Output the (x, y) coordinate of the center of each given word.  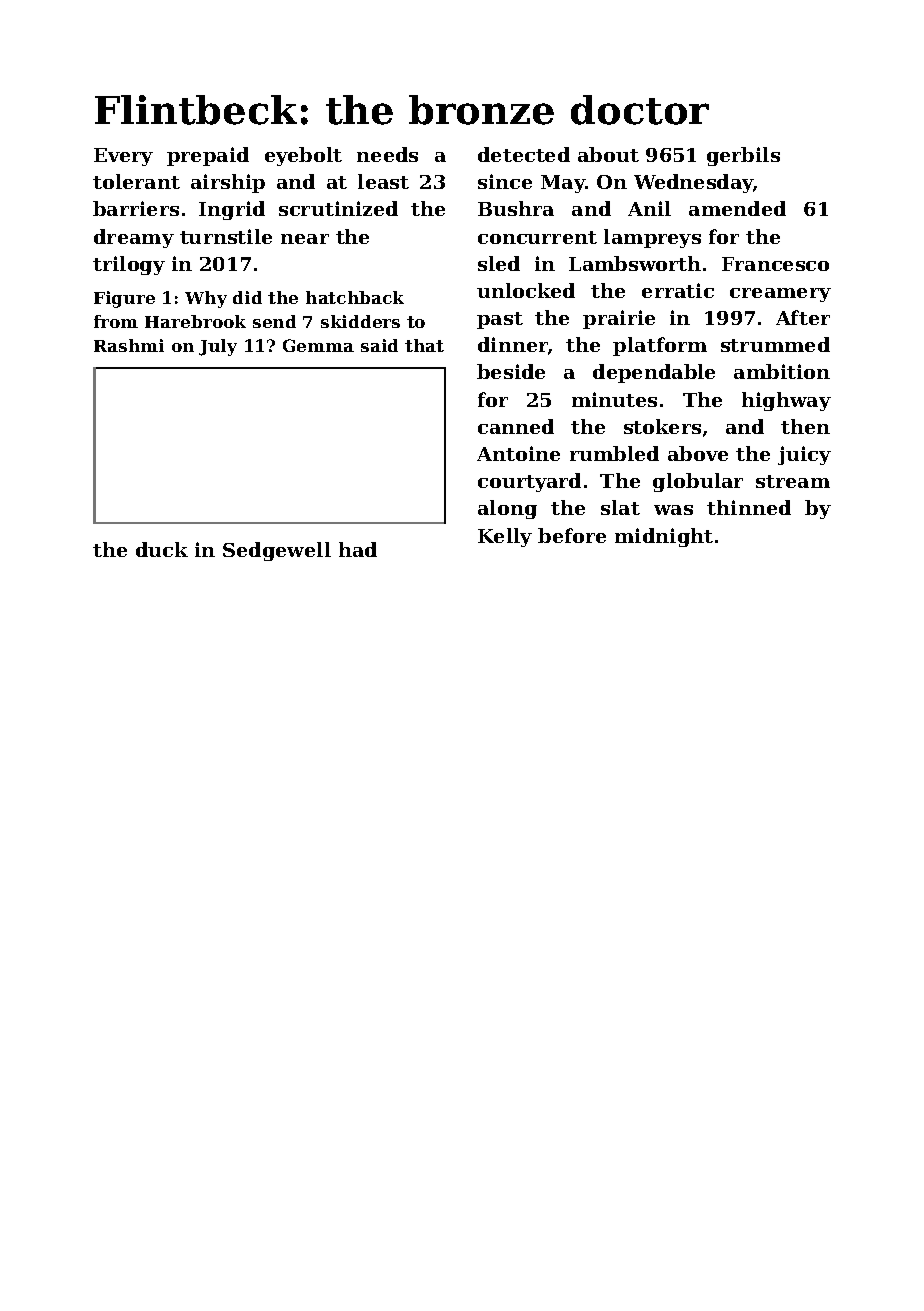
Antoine (518, 453)
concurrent (537, 237)
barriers (136, 208)
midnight (664, 537)
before (572, 535)
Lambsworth (635, 263)
